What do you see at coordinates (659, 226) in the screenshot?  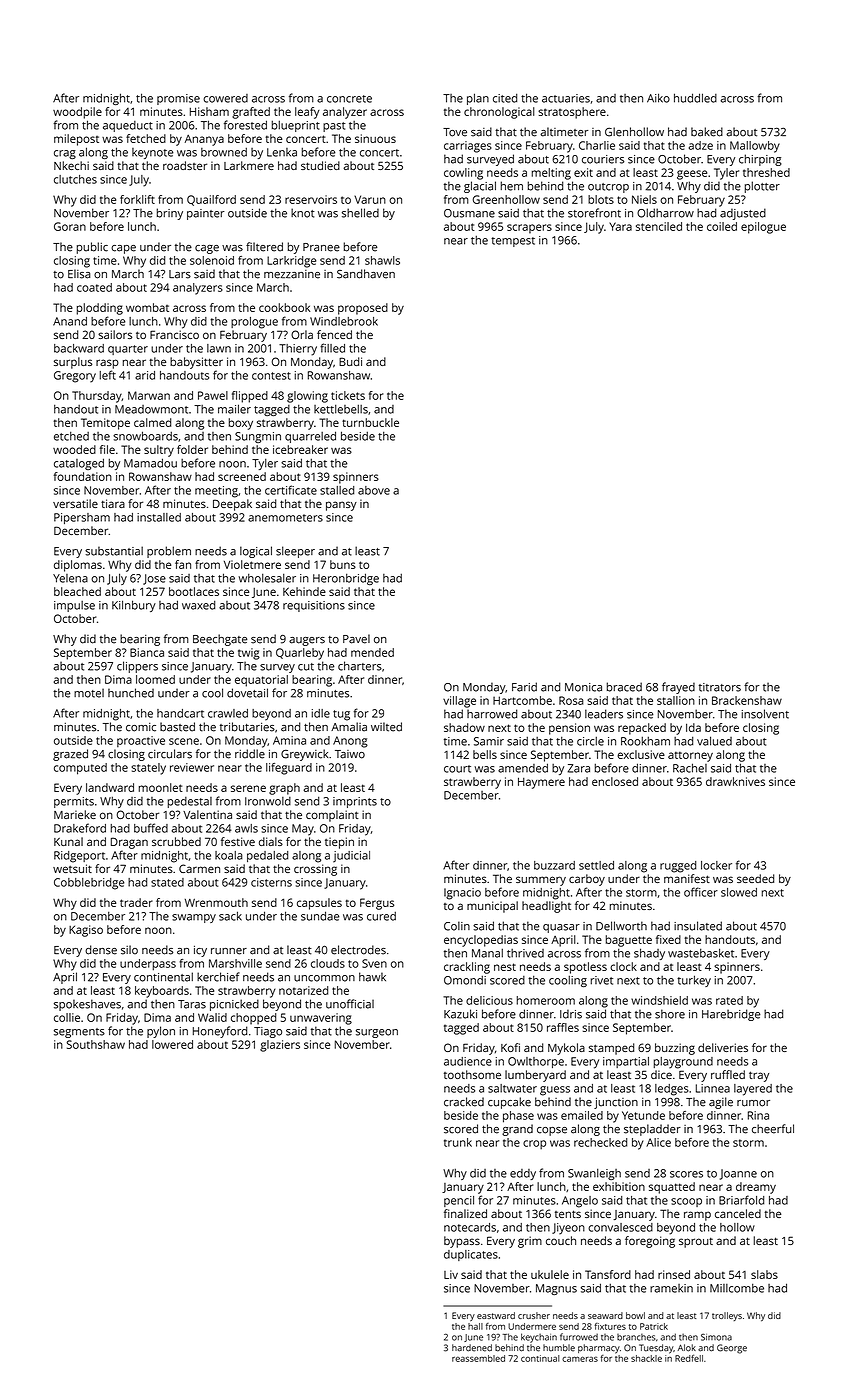 I see `stenciled` at bounding box center [659, 226].
